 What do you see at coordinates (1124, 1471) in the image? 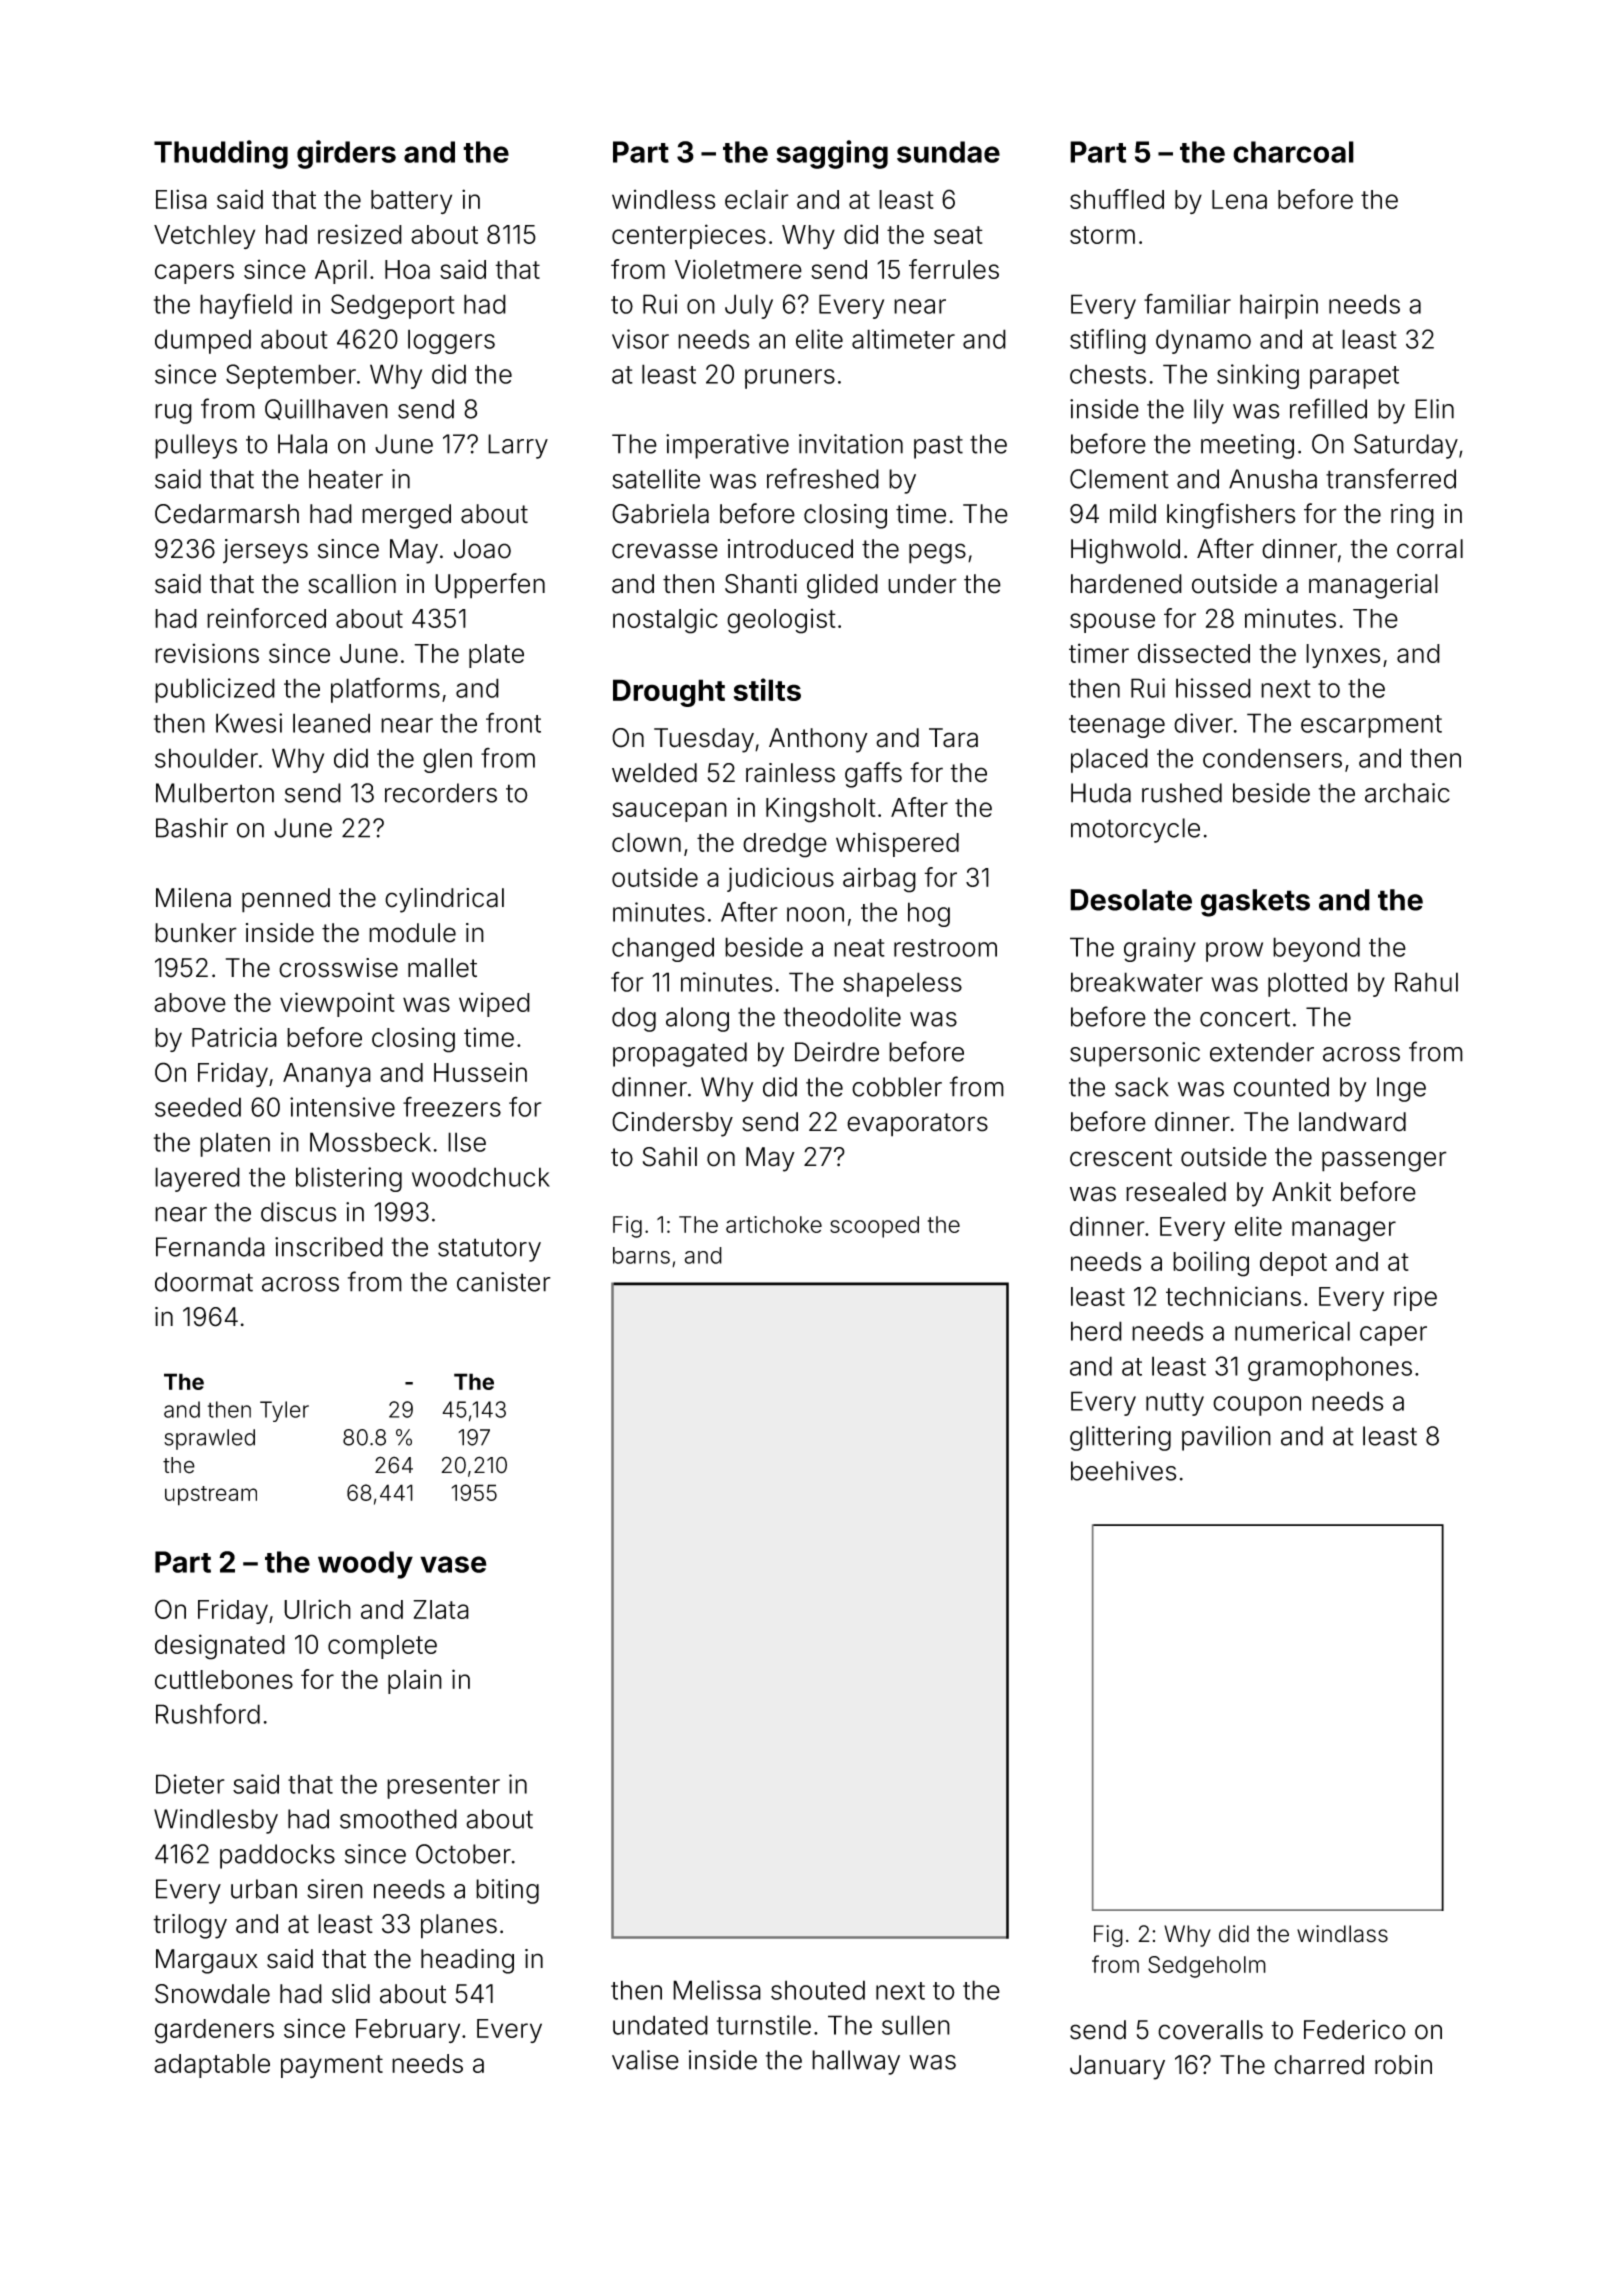
I see `beehives` at bounding box center [1124, 1471].
